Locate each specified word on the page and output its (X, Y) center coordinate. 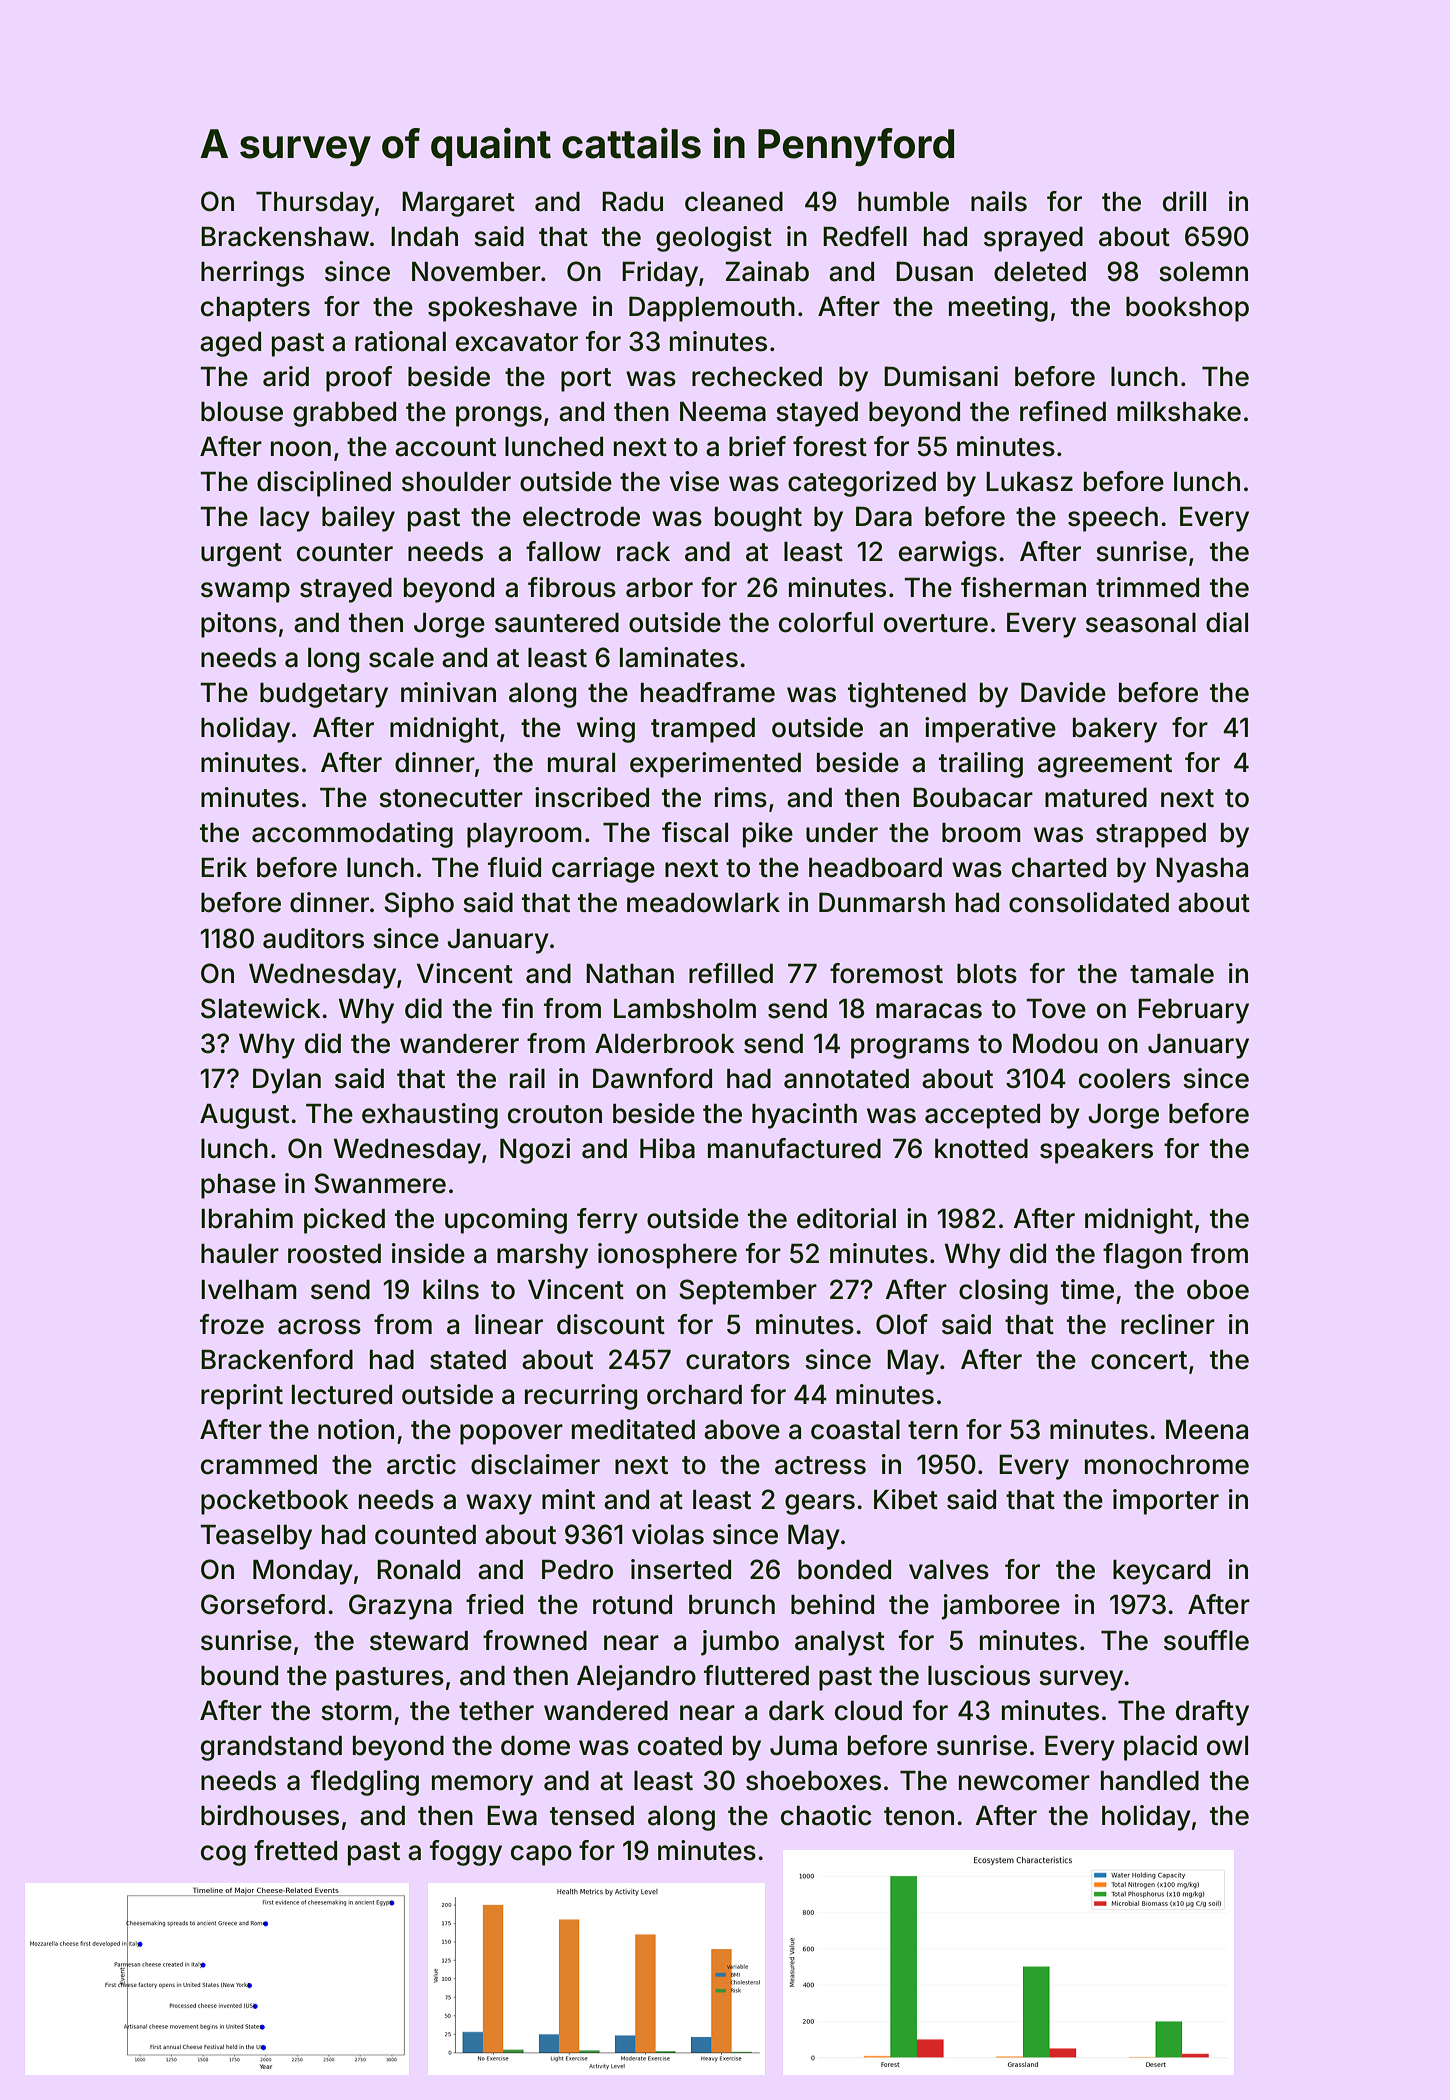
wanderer (459, 1044)
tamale (1172, 974)
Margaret (458, 204)
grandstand (271, 1748)
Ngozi (535, 1151)
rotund (632, 1605)
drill (1184, 201)
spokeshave (502, 309)
